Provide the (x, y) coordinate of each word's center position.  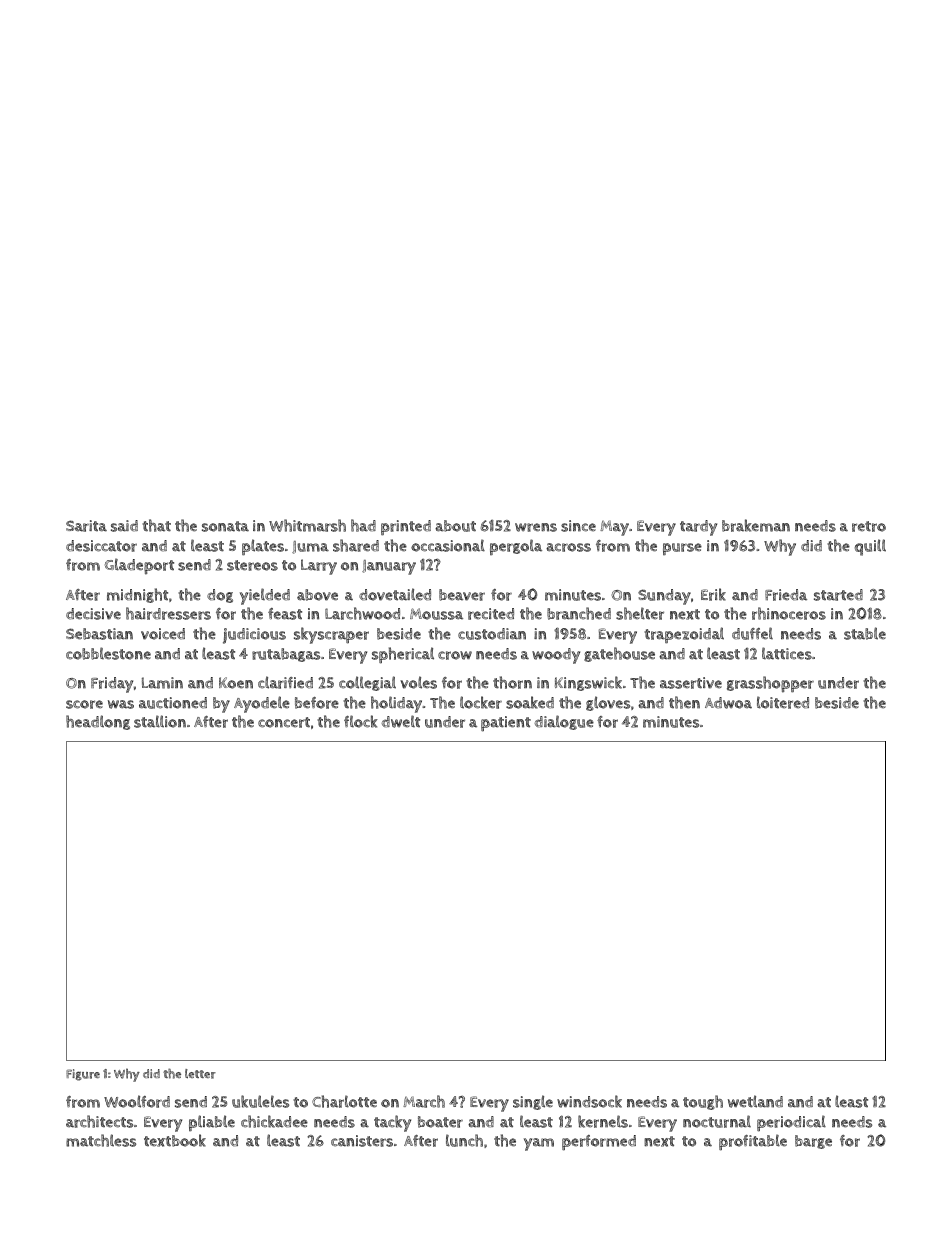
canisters (362, 1141)
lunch (464, 1140)
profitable (753, 1142)
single (533, 1102)
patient (506, 724)
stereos (252, 565)
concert (284, 722)
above (317, 595)
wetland (755, 1101)
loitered (783, 702)
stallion (160, 721)
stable (865, 633)
